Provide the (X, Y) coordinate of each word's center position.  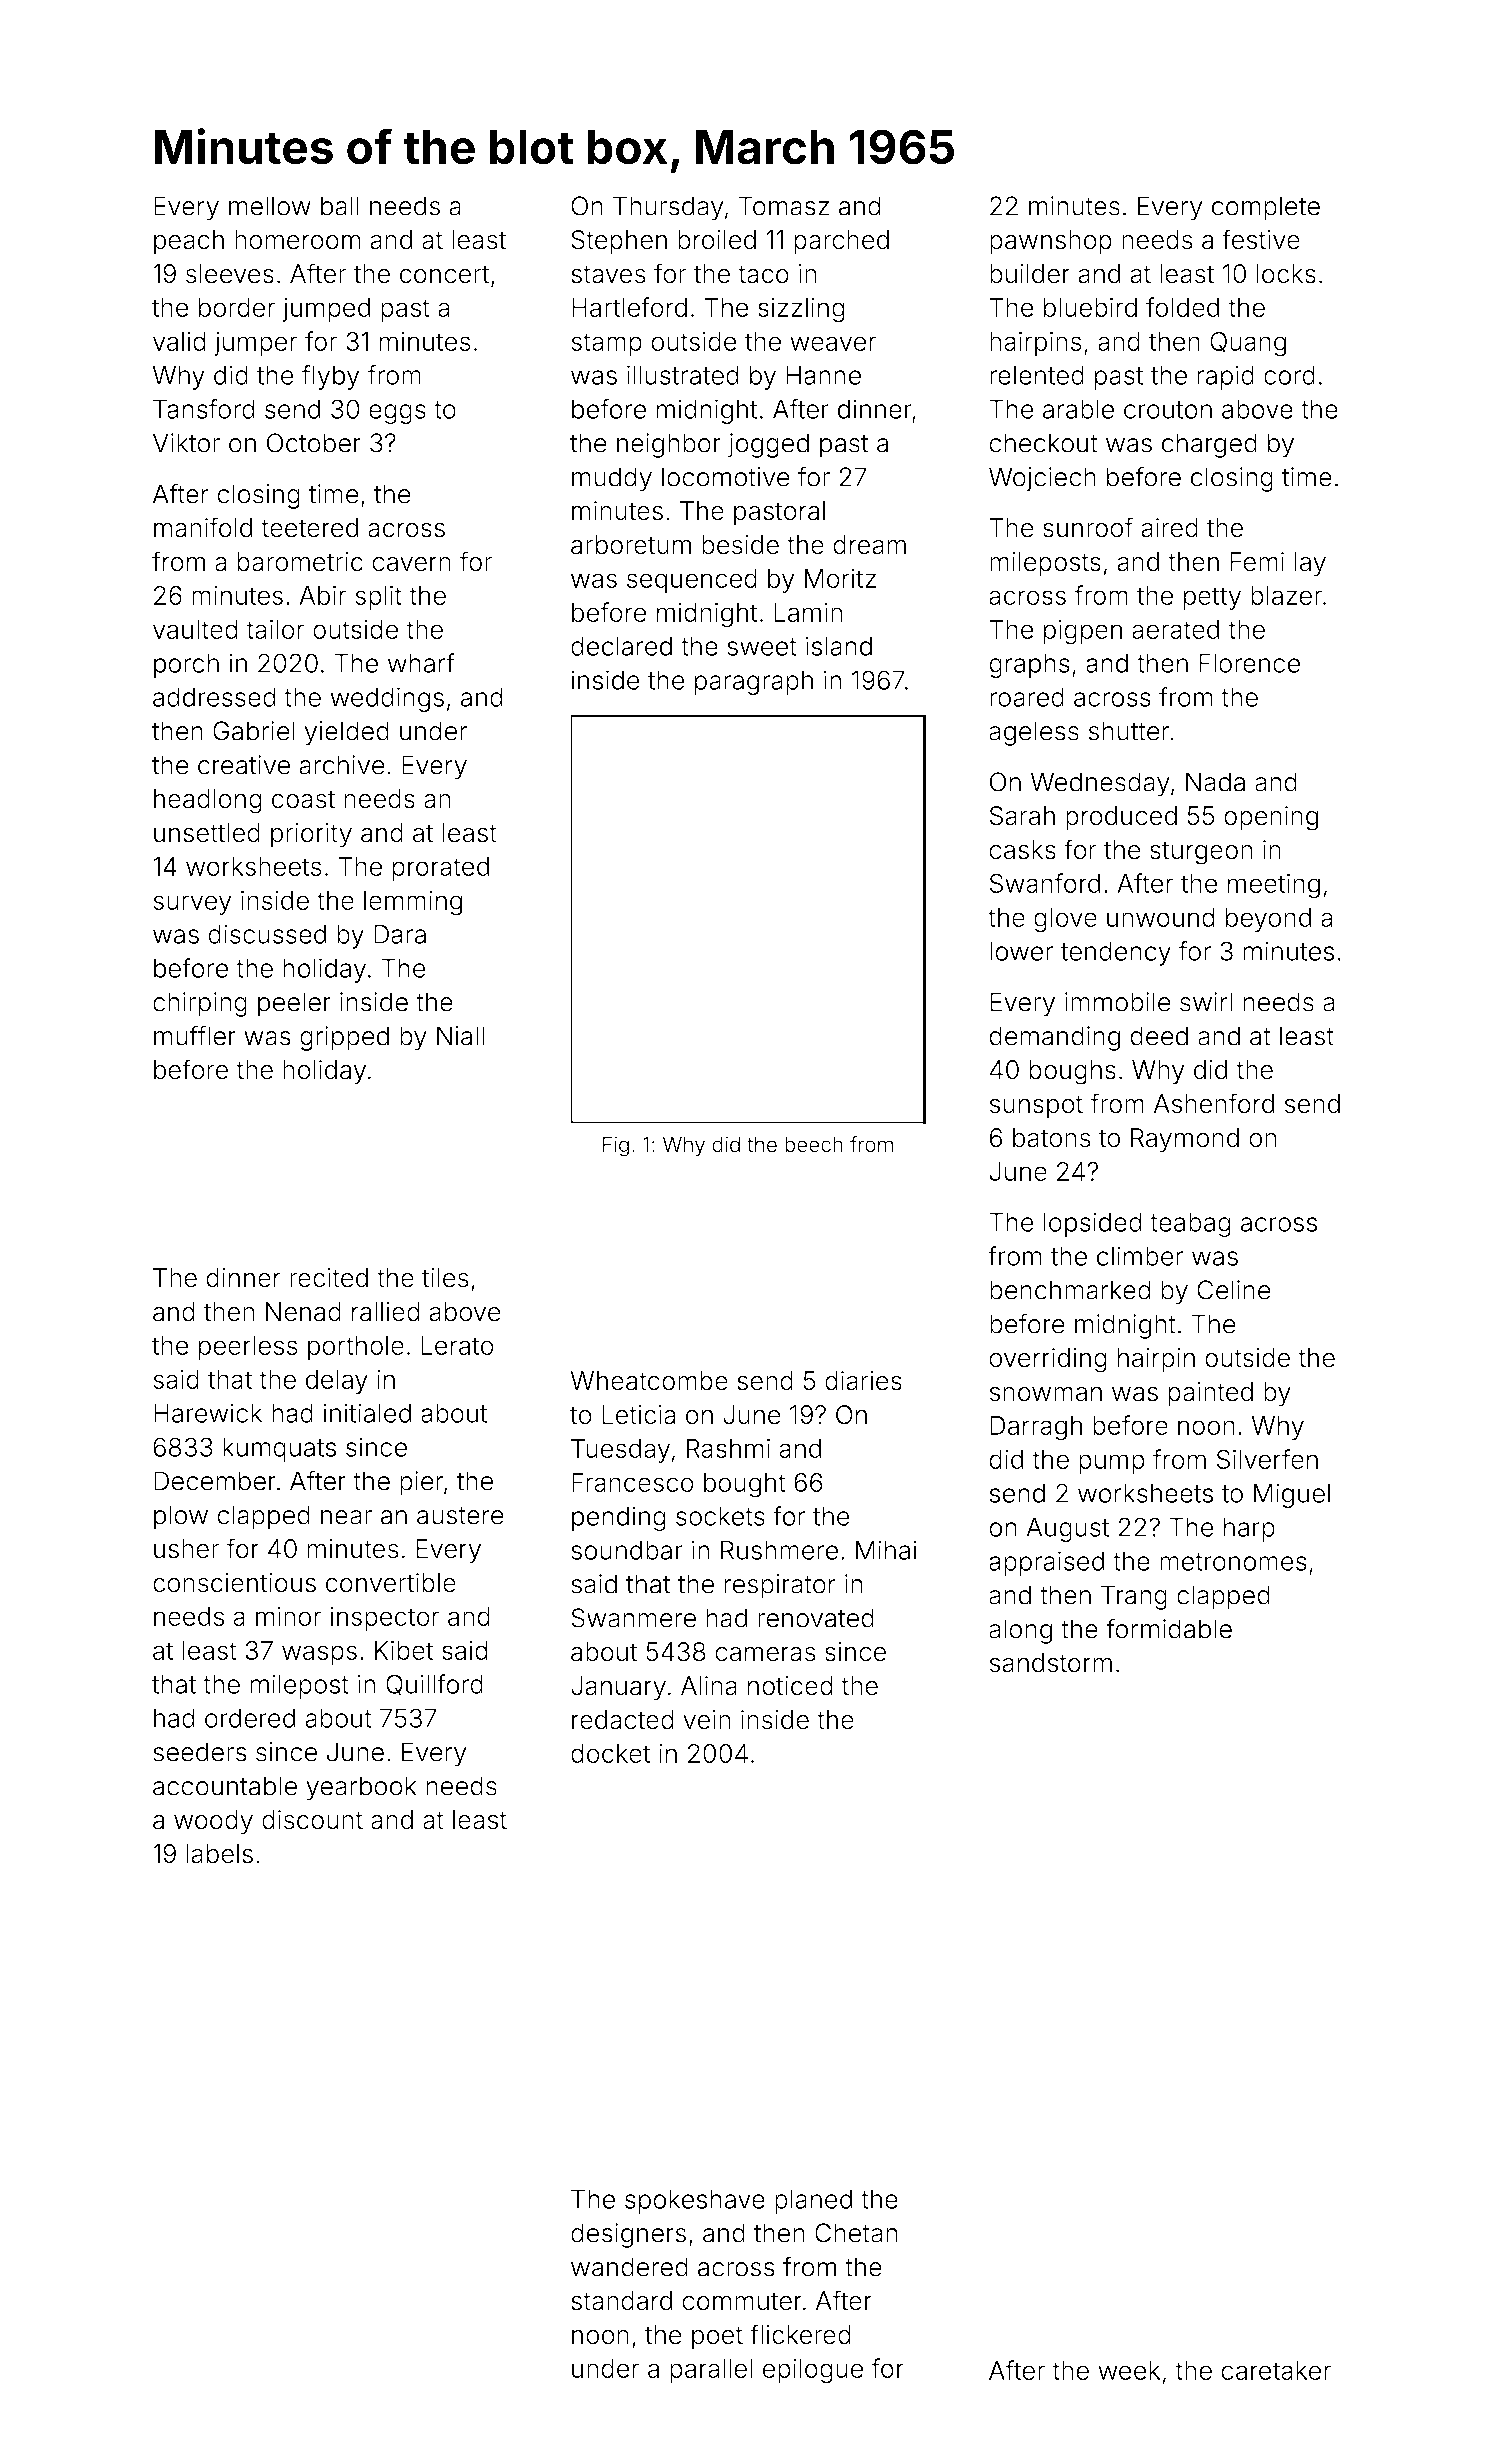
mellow (270, 206)
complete (1266, 208)
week (1129, 2370)
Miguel (1292, 1495)
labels (219, 1854)
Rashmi (728, 1448)
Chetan (856, 2233)
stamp (606, 344)
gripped (344, 1038)
